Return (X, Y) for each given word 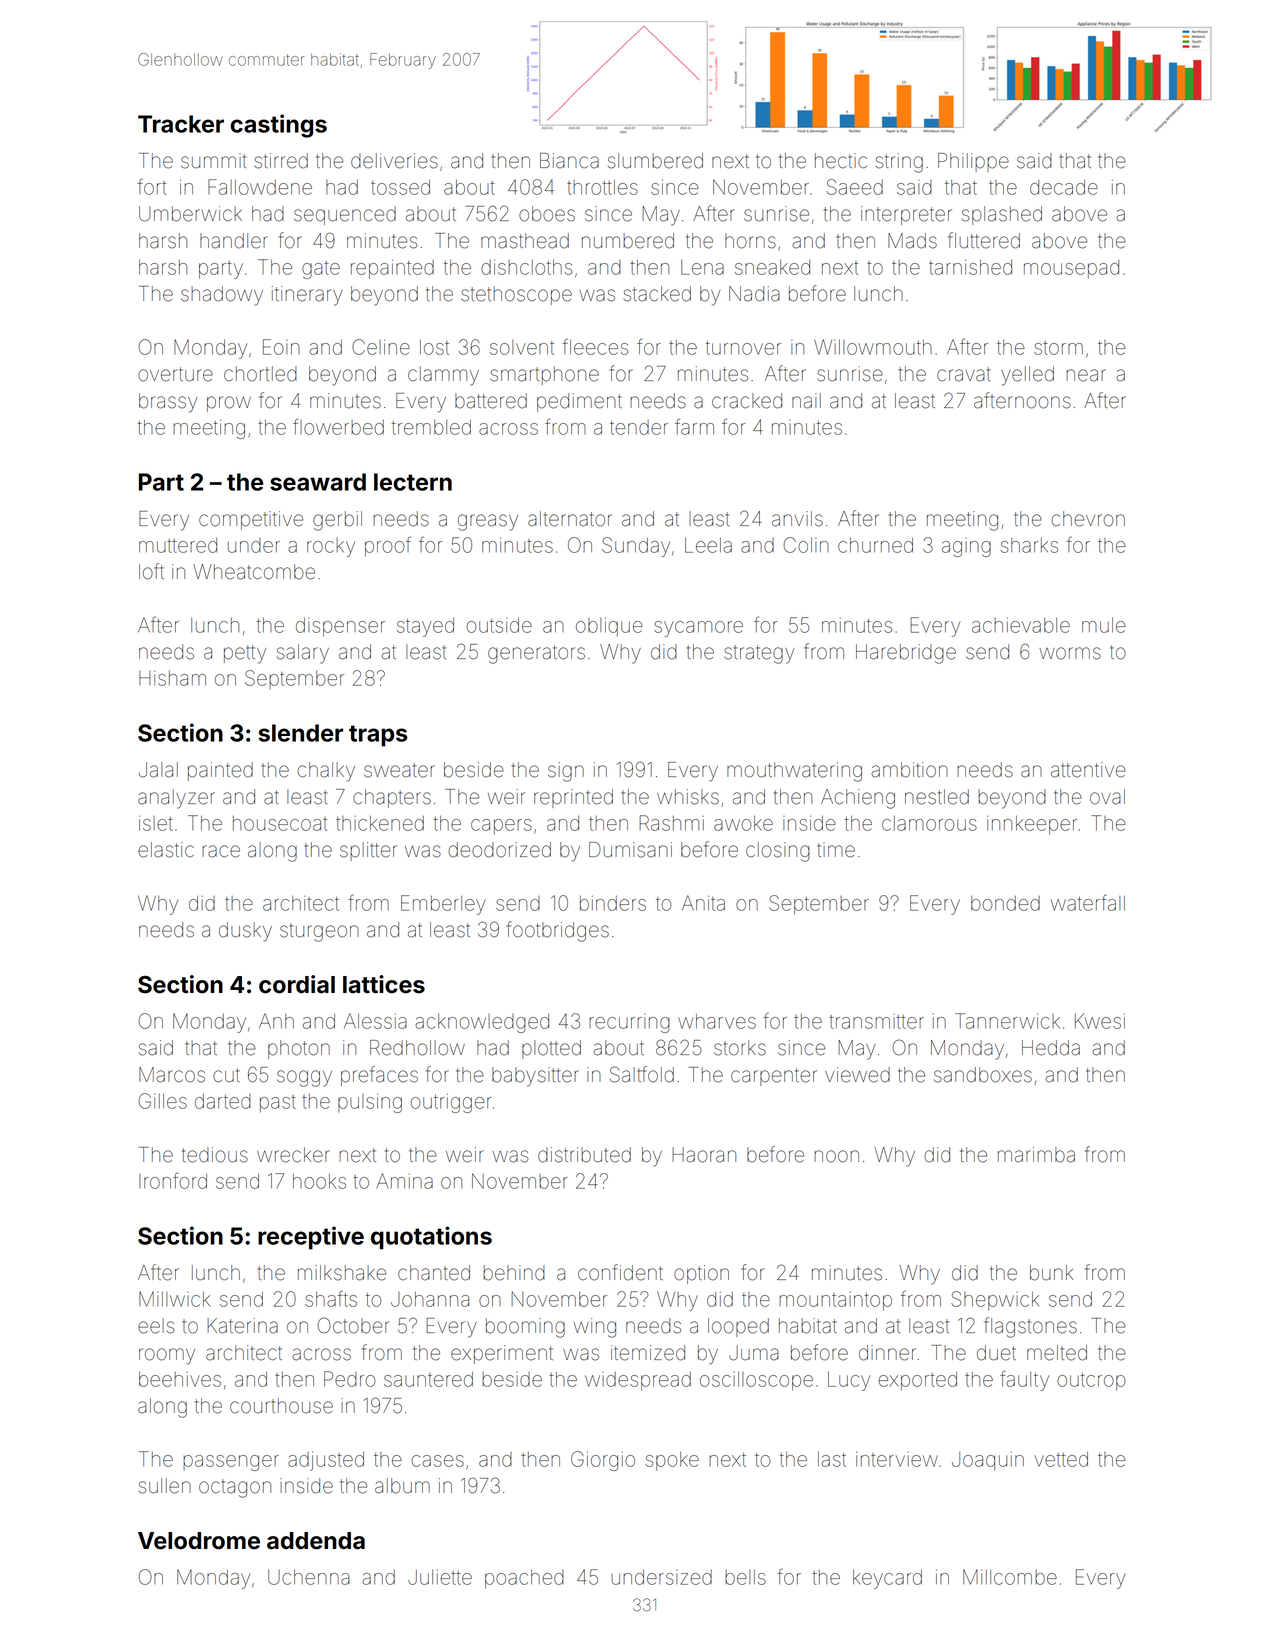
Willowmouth (873, 347)
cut (226, 1075)
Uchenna (309, 1577)
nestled (937, 797)
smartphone (544, 375)
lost (434, 347)
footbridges (557, 931)
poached (524, 1579)
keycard (887, 1579)
